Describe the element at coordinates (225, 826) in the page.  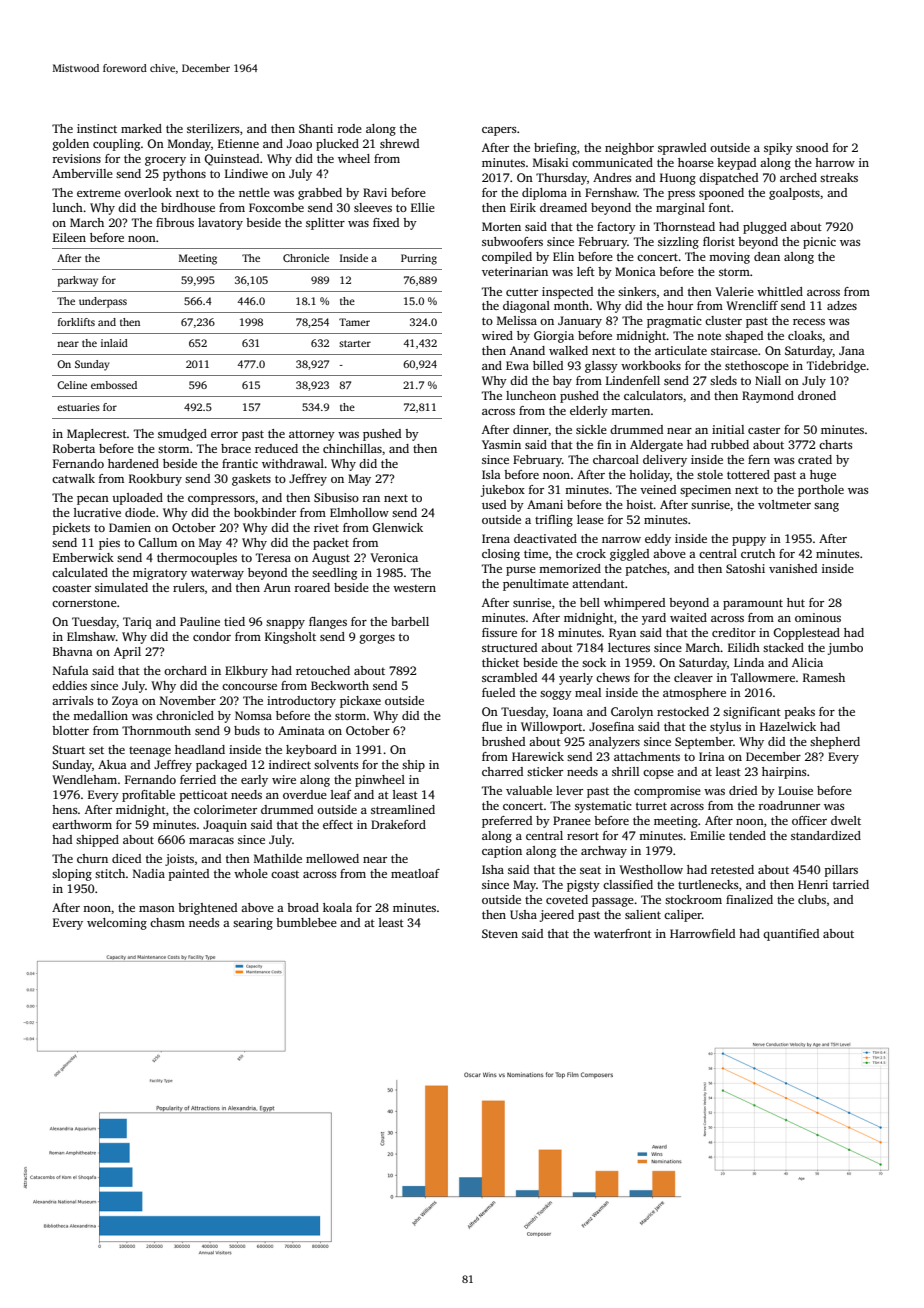
I see `Joaquin` at that location.
